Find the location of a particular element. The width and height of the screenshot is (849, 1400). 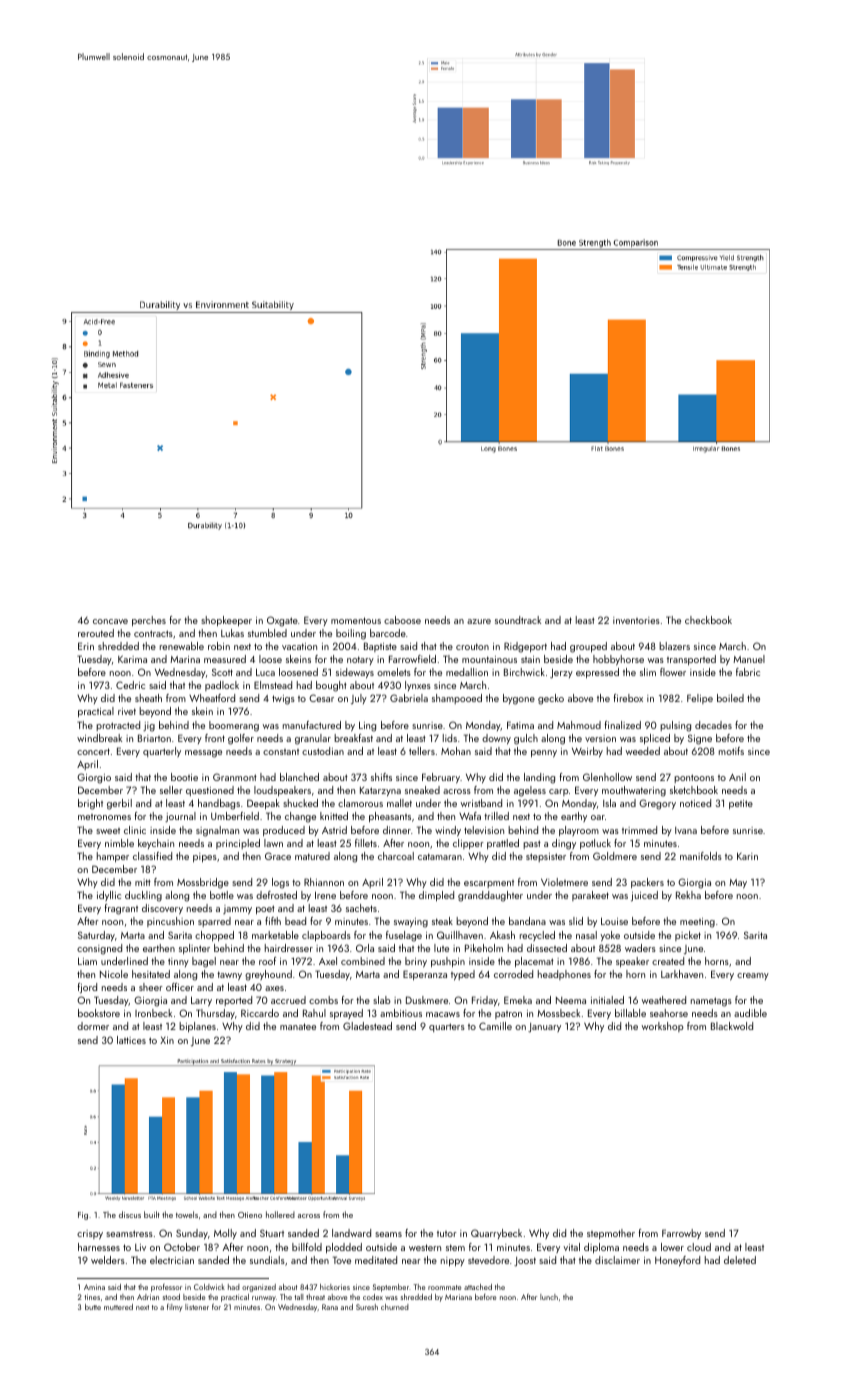

lattices is located at coordinates (131, 1040).
